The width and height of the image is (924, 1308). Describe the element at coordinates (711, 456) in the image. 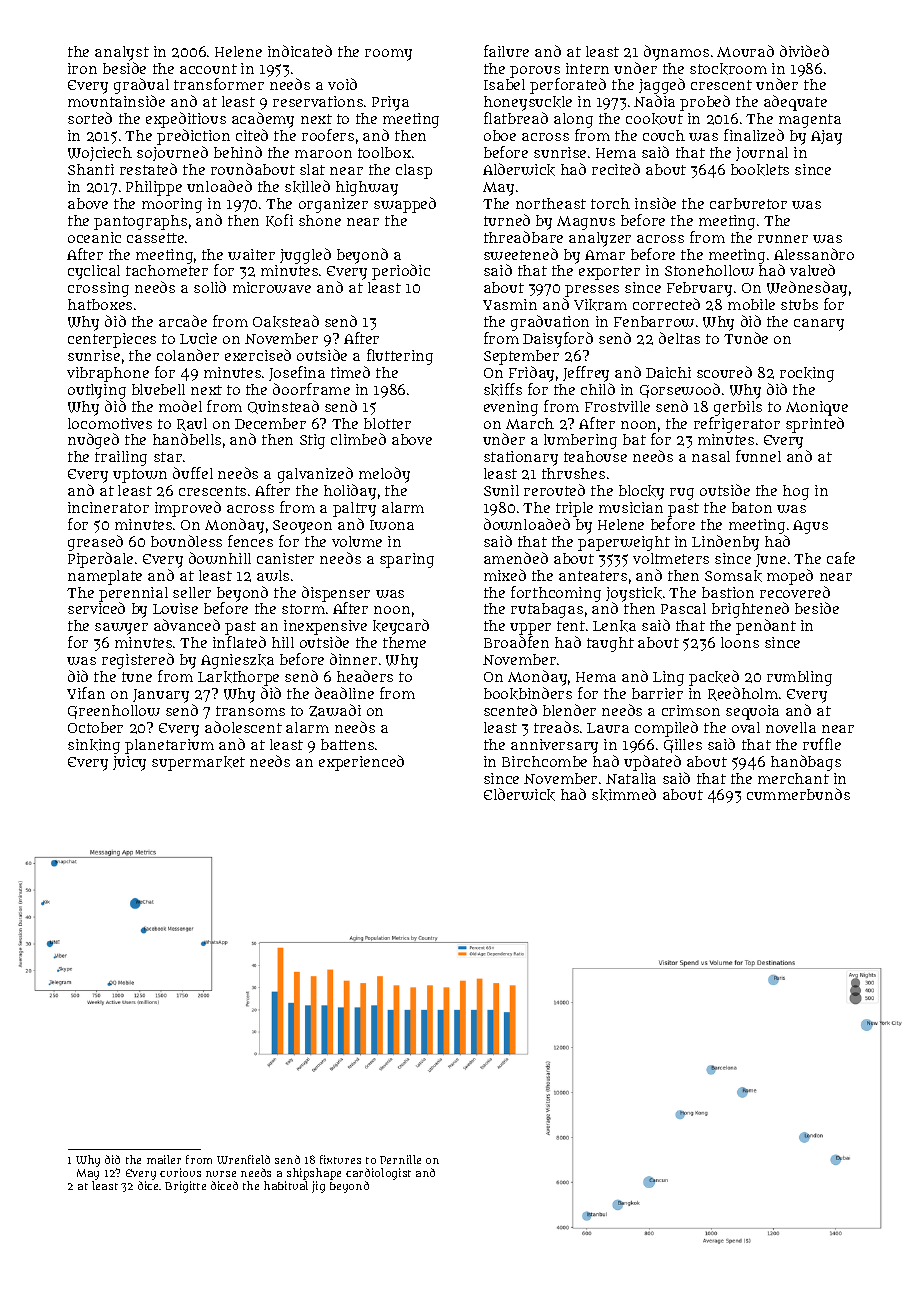

I see `nasal` at that location.
